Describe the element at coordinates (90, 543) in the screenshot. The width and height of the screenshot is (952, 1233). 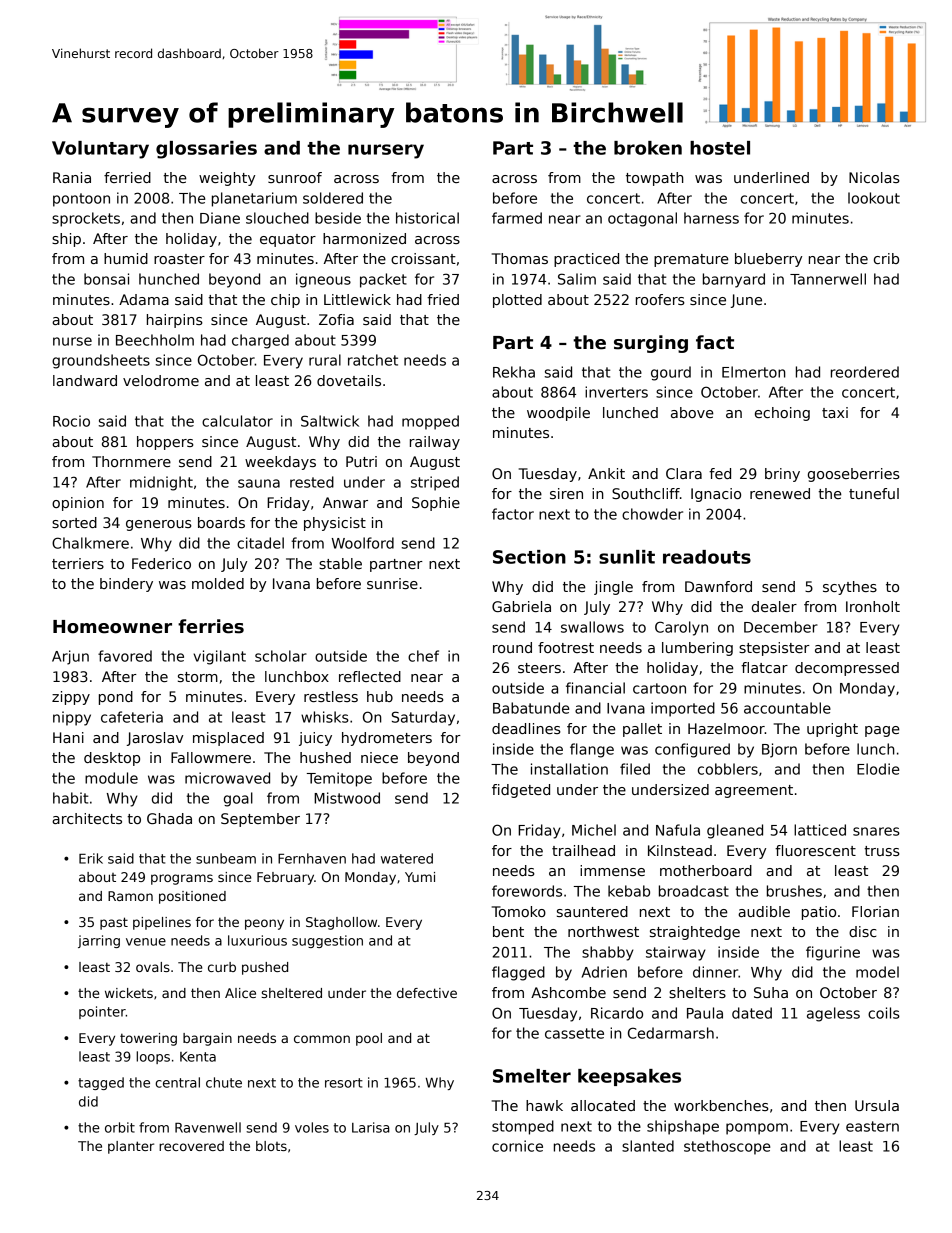
I see `Chalkmere` at that location.
